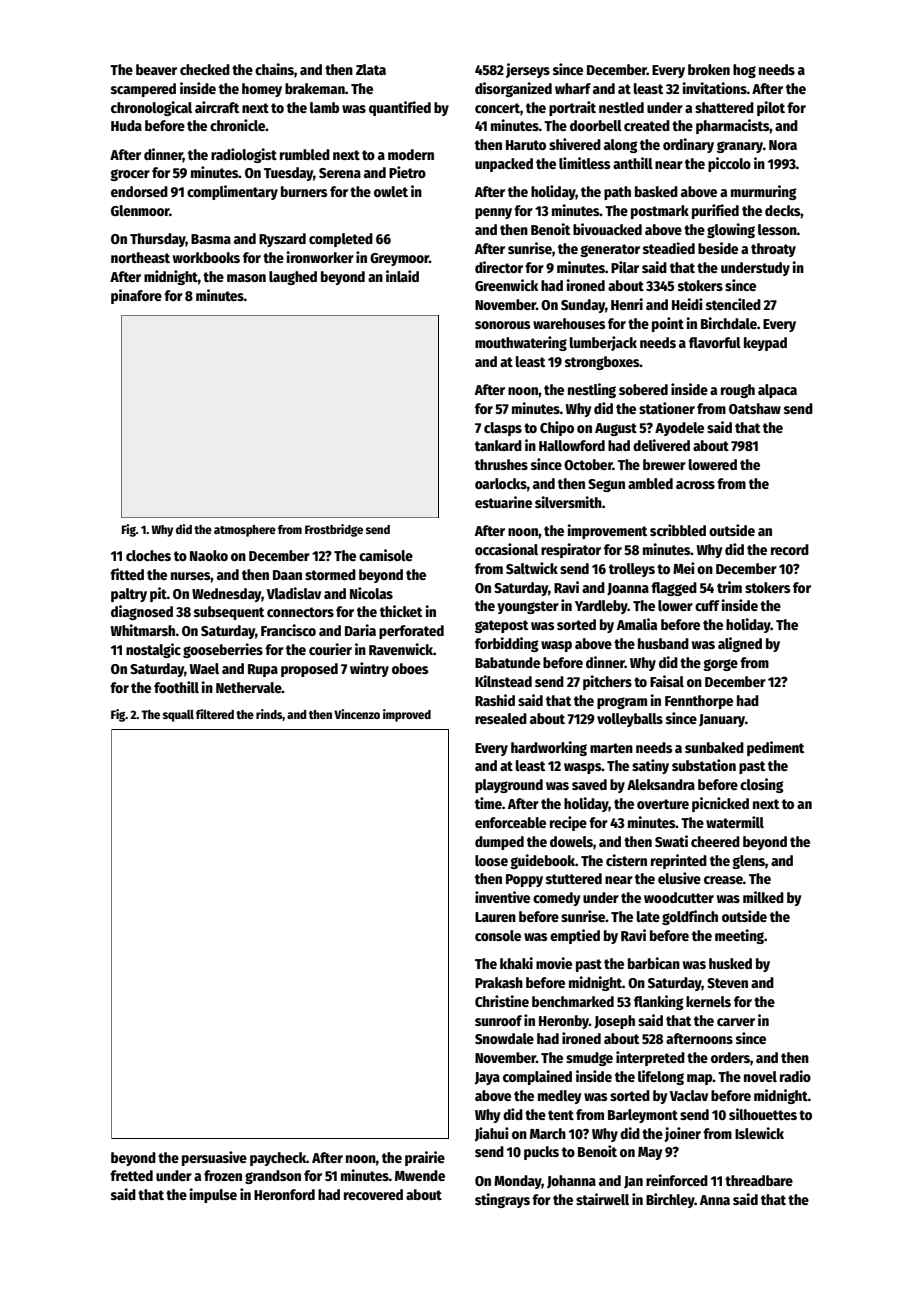 Image resolution: width=924 pixels, height=1308 pixels. What do you see at coordinates (521, 343) in the document?
I see `mouthwatering` at bounding box center [521, 343].
